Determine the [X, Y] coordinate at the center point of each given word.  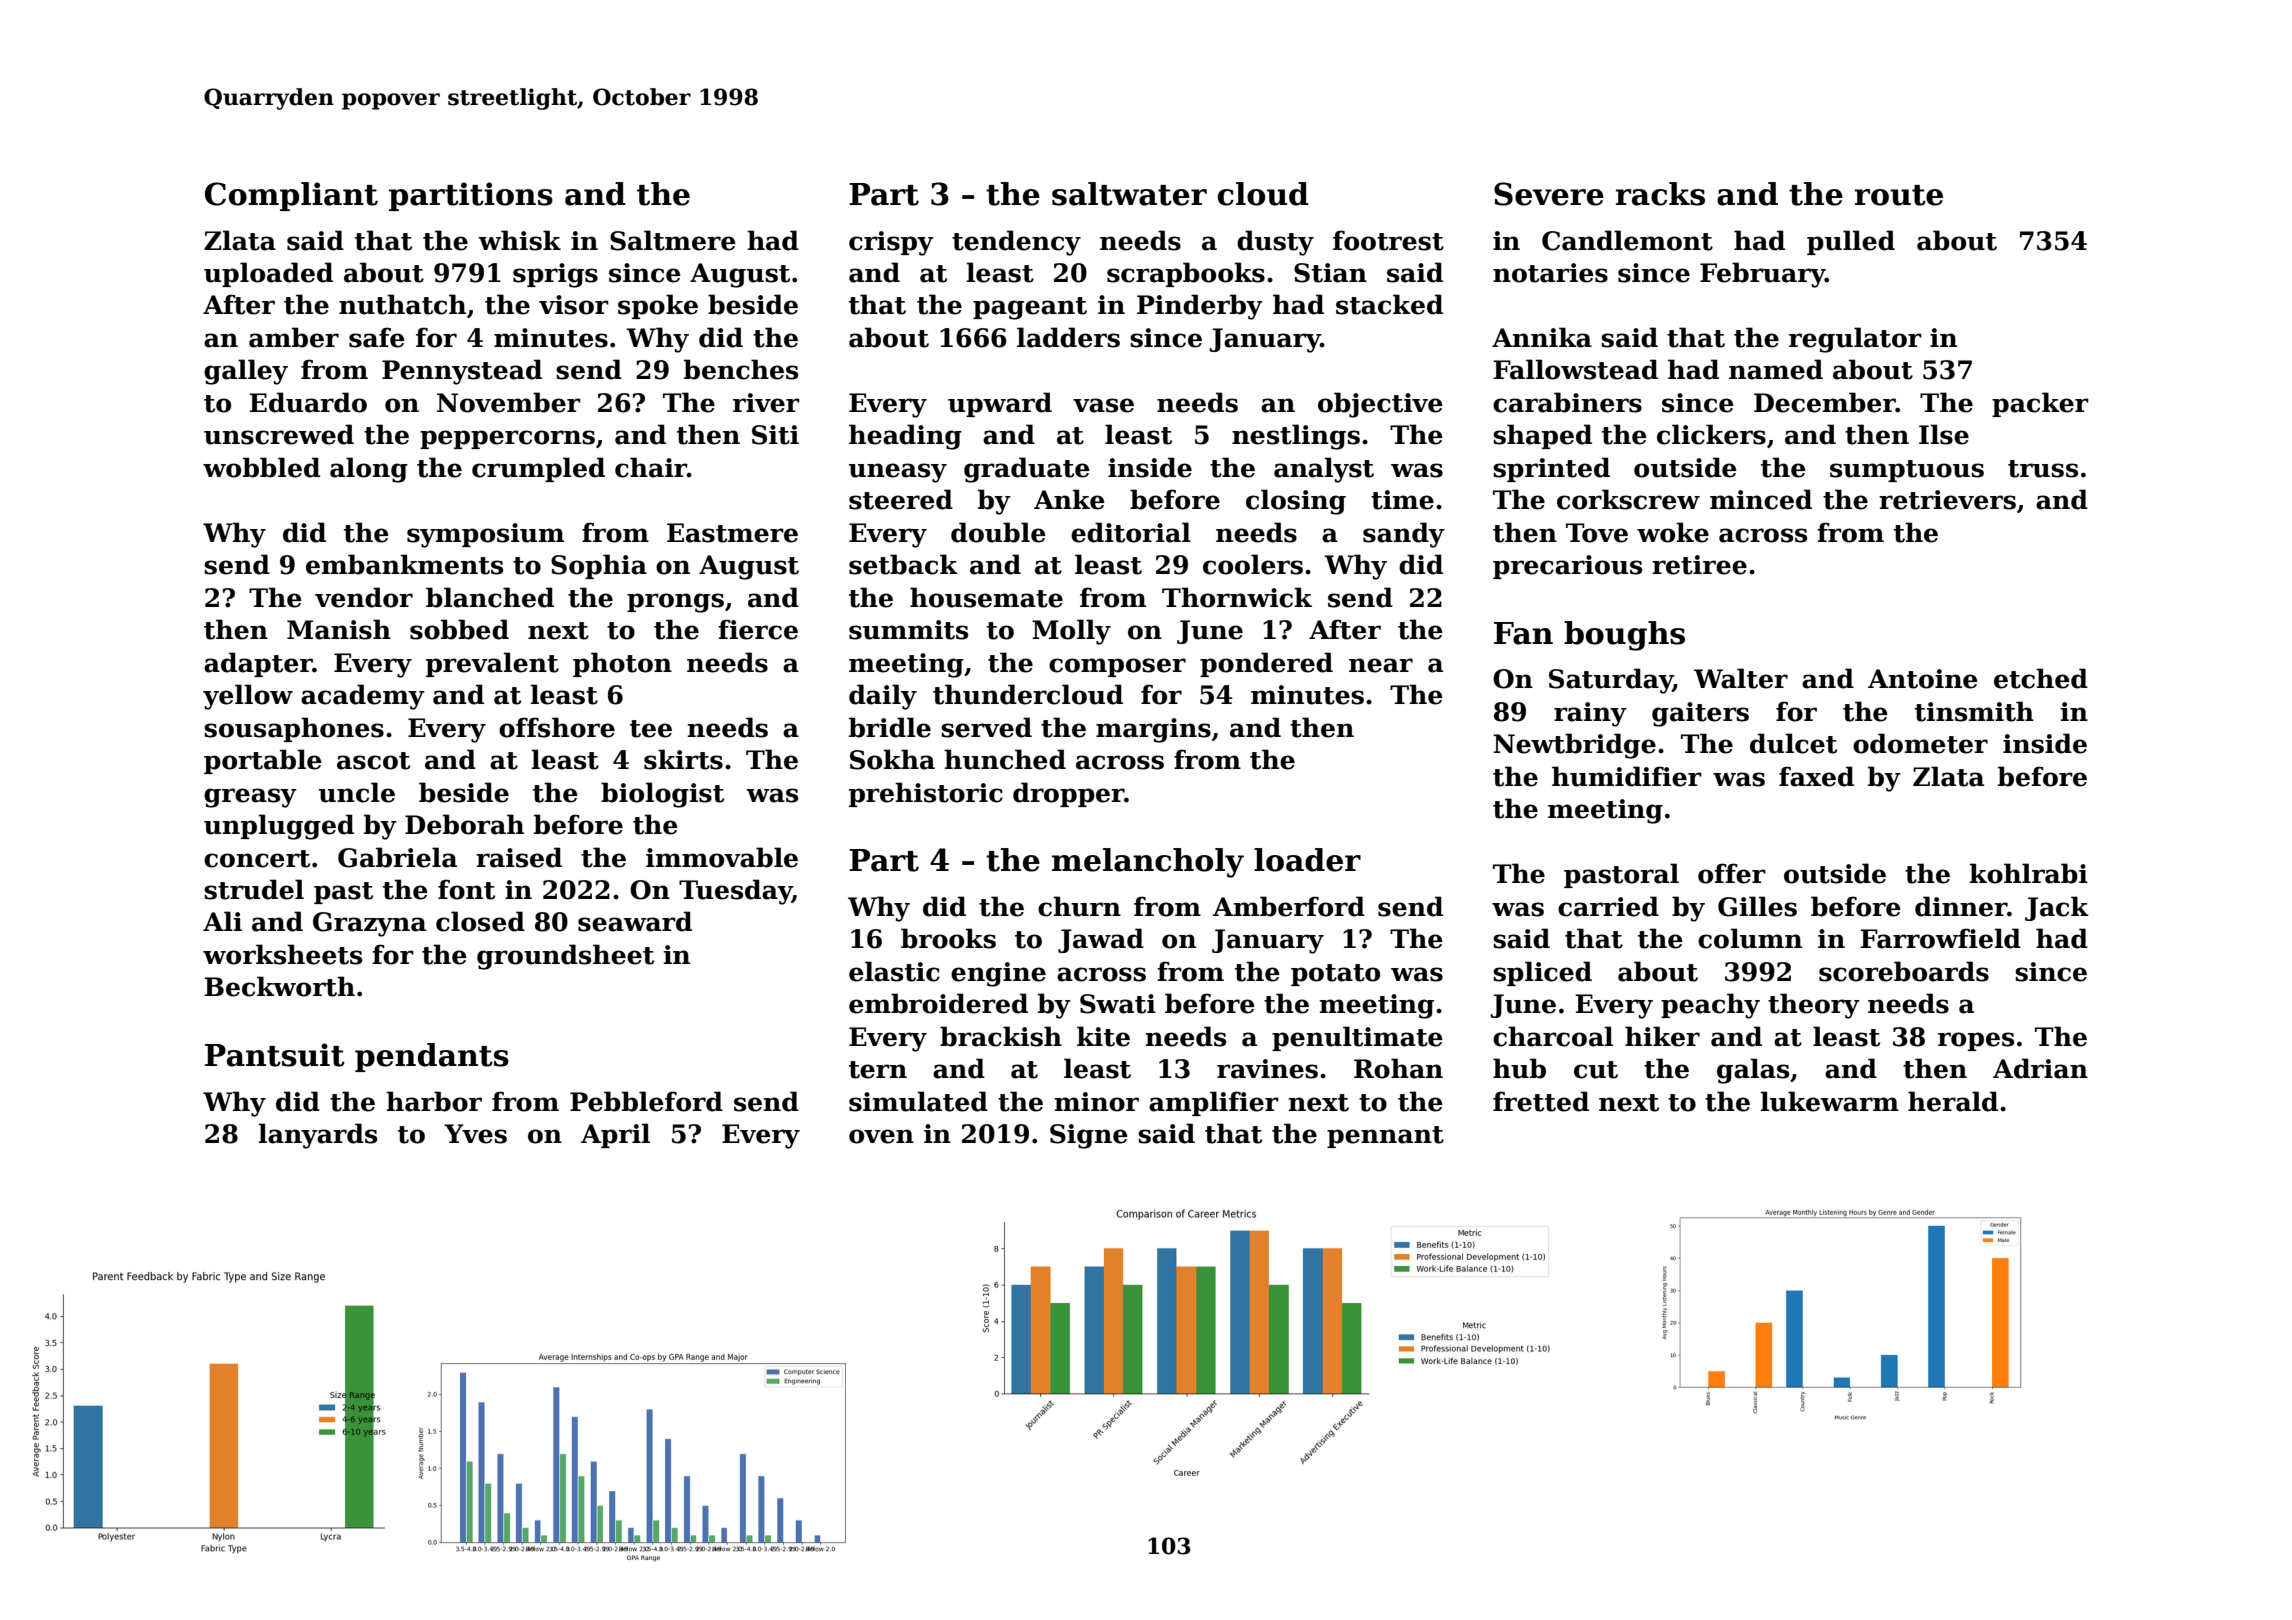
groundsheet [565, 957]
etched [2041, 678]
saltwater [1129, 194]
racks [1660, 194]
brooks [948, 938]
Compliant [291, 196]
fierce [758, 629]
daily [883, 697]
